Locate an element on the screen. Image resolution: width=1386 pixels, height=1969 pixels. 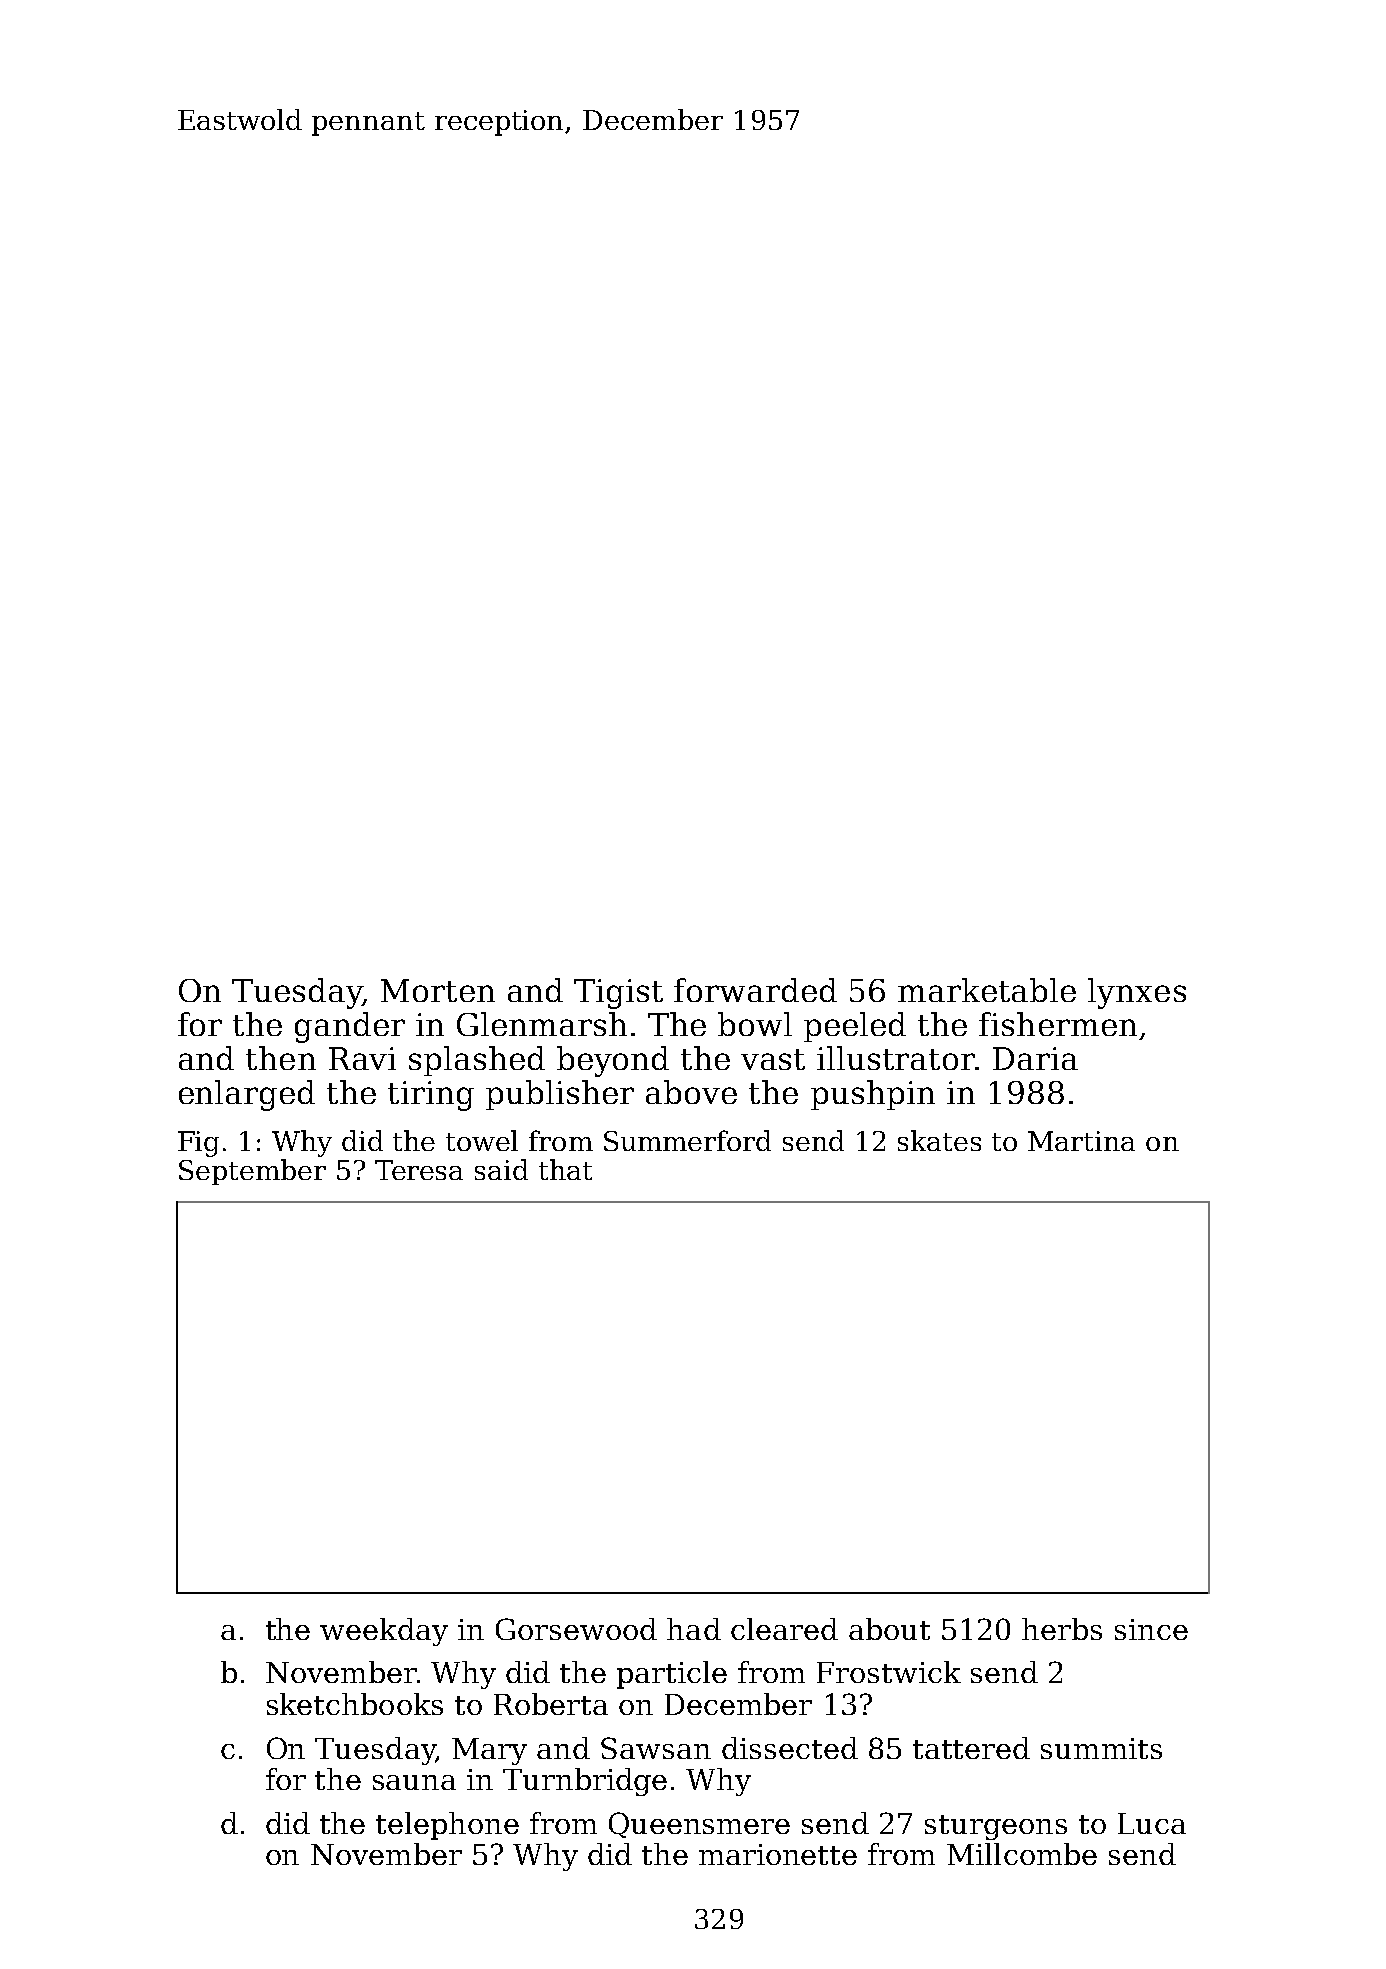
Roberta is located at coordinates (551, 1704).
